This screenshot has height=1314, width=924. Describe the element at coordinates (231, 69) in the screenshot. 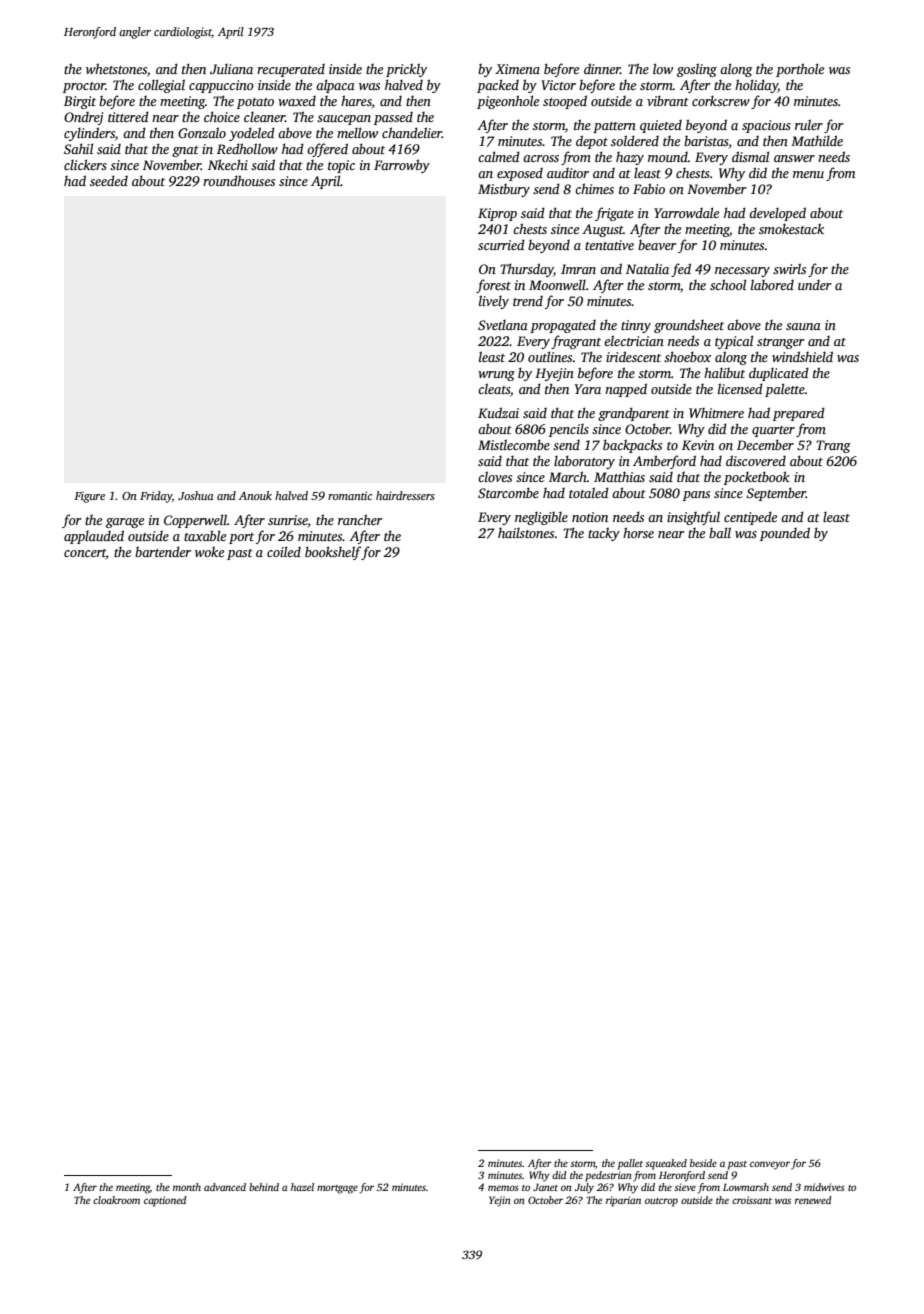

I see `Juliana` at that location.
